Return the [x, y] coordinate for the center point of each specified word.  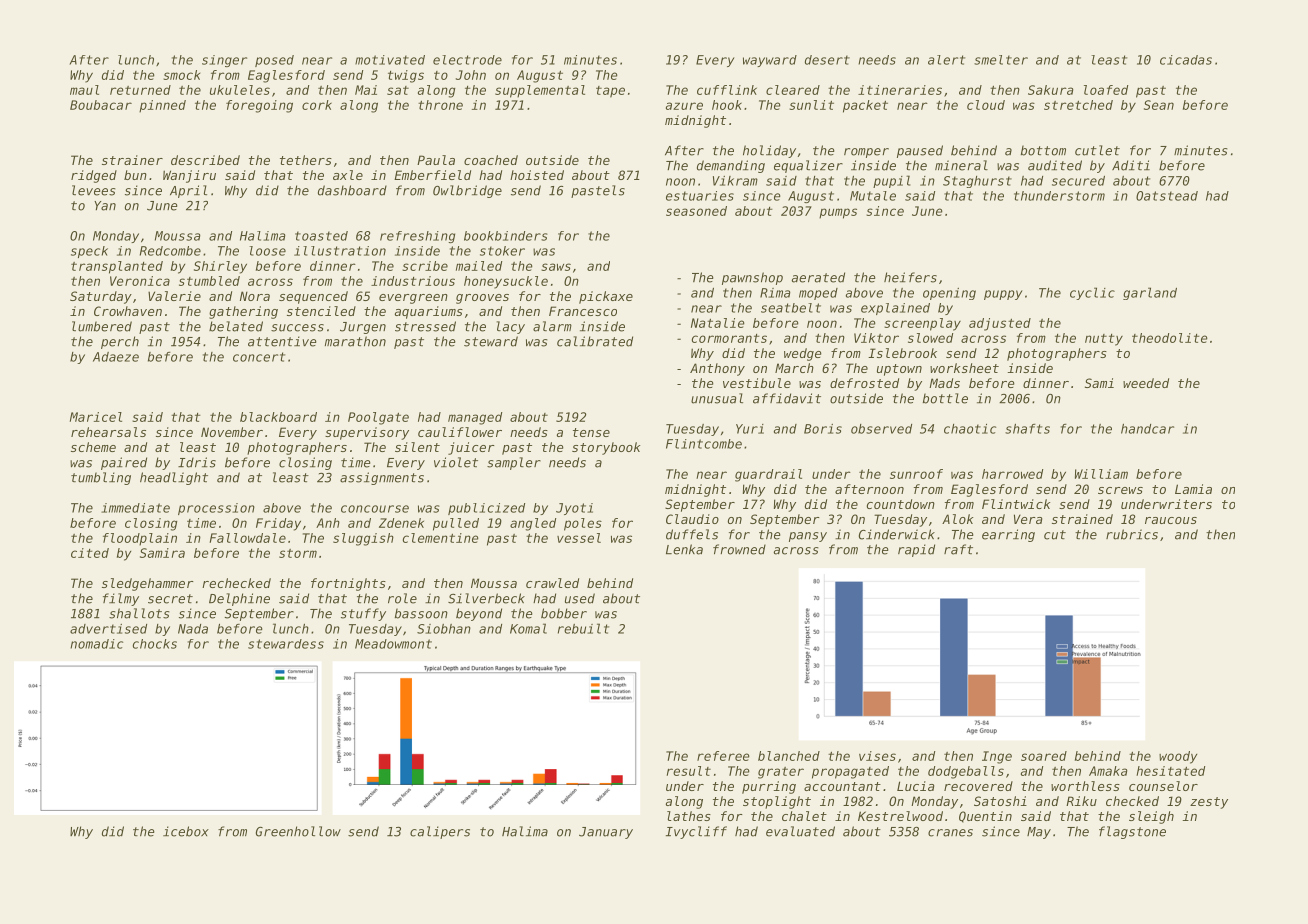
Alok [957, 519]
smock [181, 75]
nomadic [96, 644]
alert [946, 60]
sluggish [363, 539]
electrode [467, 60]
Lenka [684, 549]
